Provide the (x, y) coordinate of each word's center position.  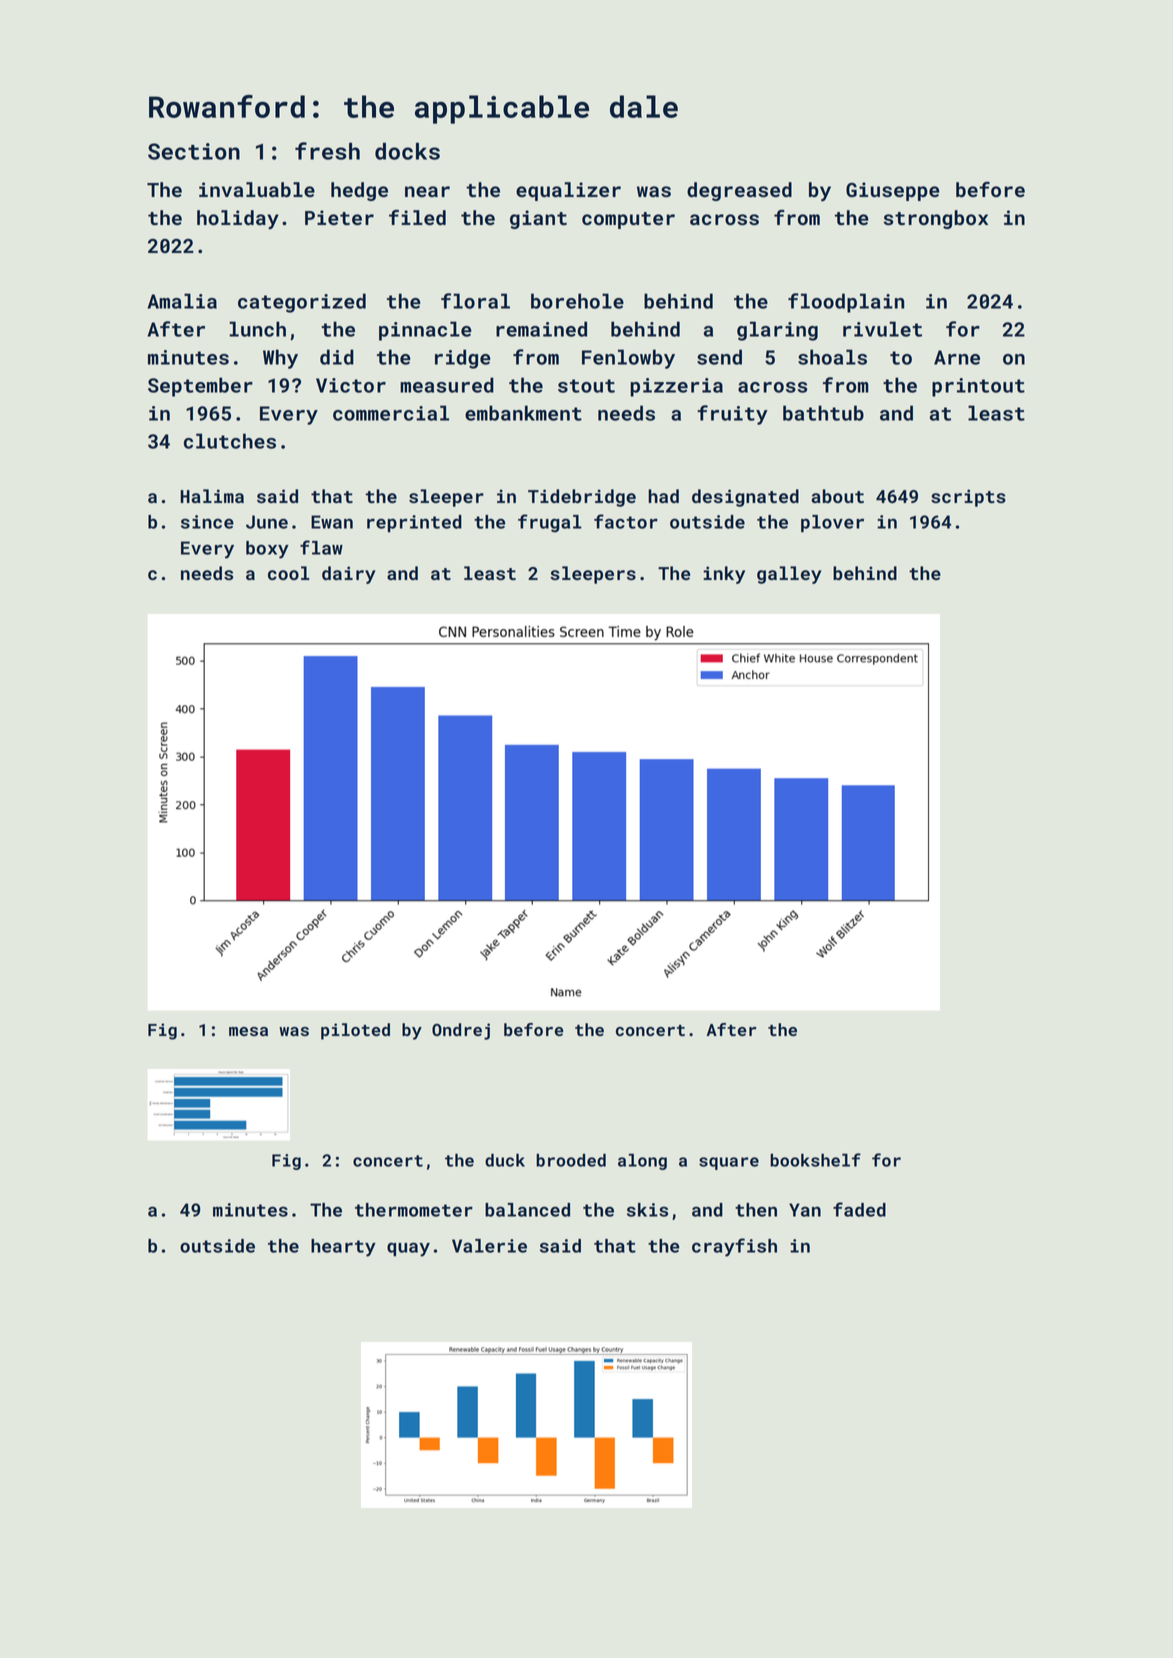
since (207, 522)
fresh (327, 151)
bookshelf (815, 1160)
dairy (349, 575)
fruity (732, 415)
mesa (248, 1031)
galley (789, 575)
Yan (805, 1210)
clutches (230, 441)
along (642, 1161)
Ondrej (461, 1031)
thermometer (414, 1210)
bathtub (823, 413)
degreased (739, 191)
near (427, 191)
